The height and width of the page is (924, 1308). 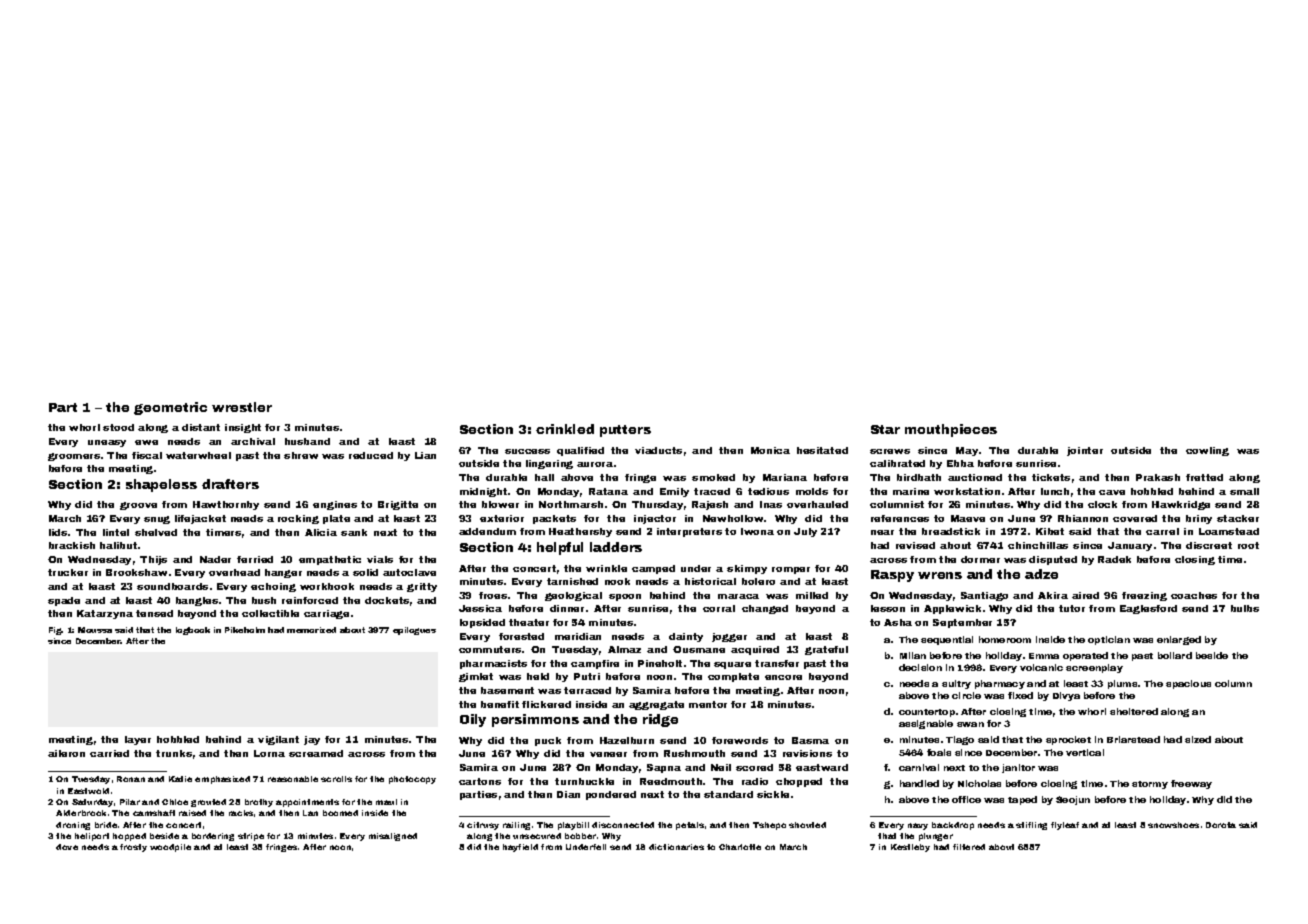 I want to click on small, so click(x=1244, y=491).
